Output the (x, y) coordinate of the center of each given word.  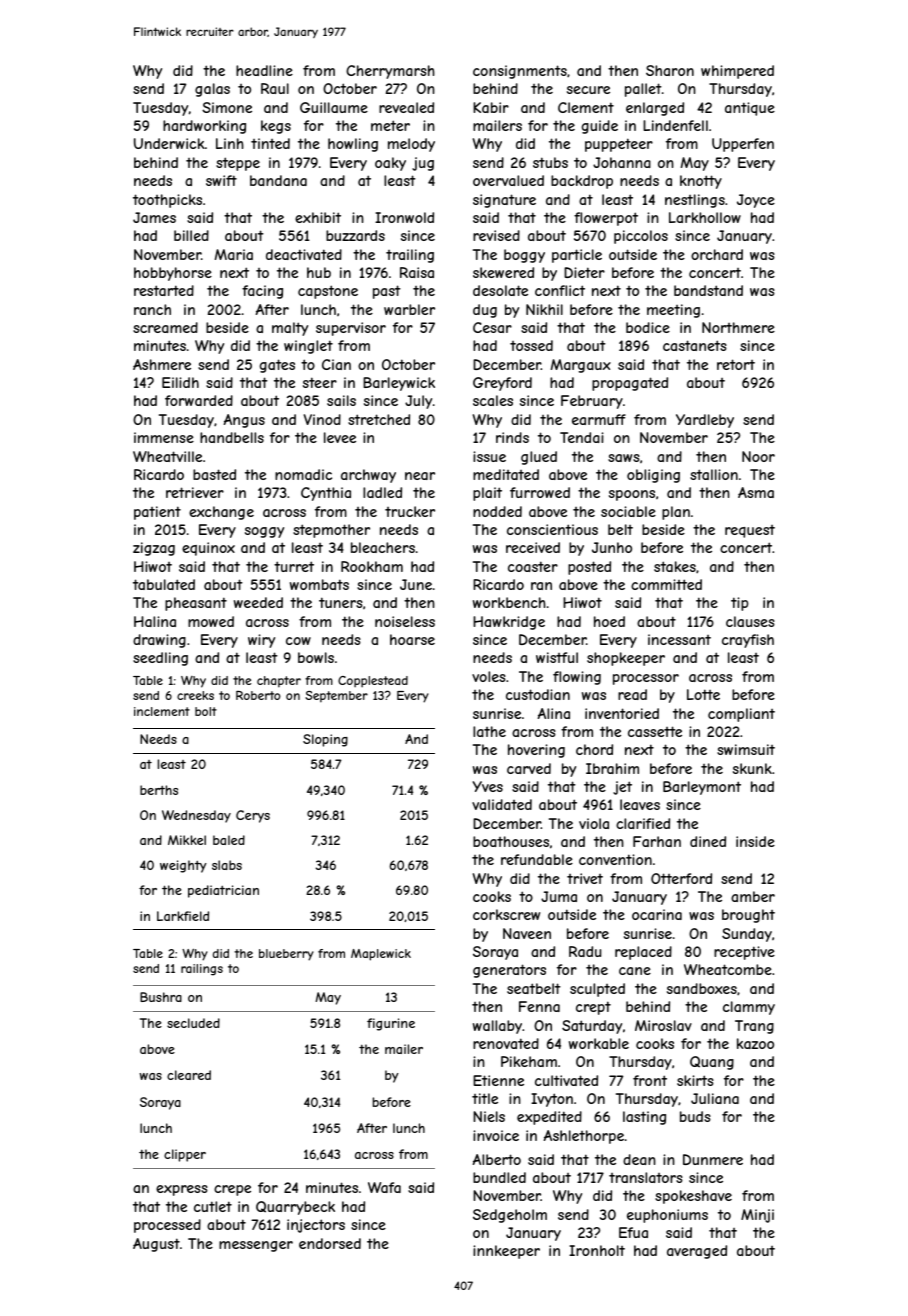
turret (294, 566)
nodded (497, 511)
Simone (227, 107)
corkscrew (506, 914)
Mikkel (187, 840)
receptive (744, 953)
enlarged (655, 109)
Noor (758, 456)
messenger (256, 1246)
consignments (520, 72)
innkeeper (506, 1252)
